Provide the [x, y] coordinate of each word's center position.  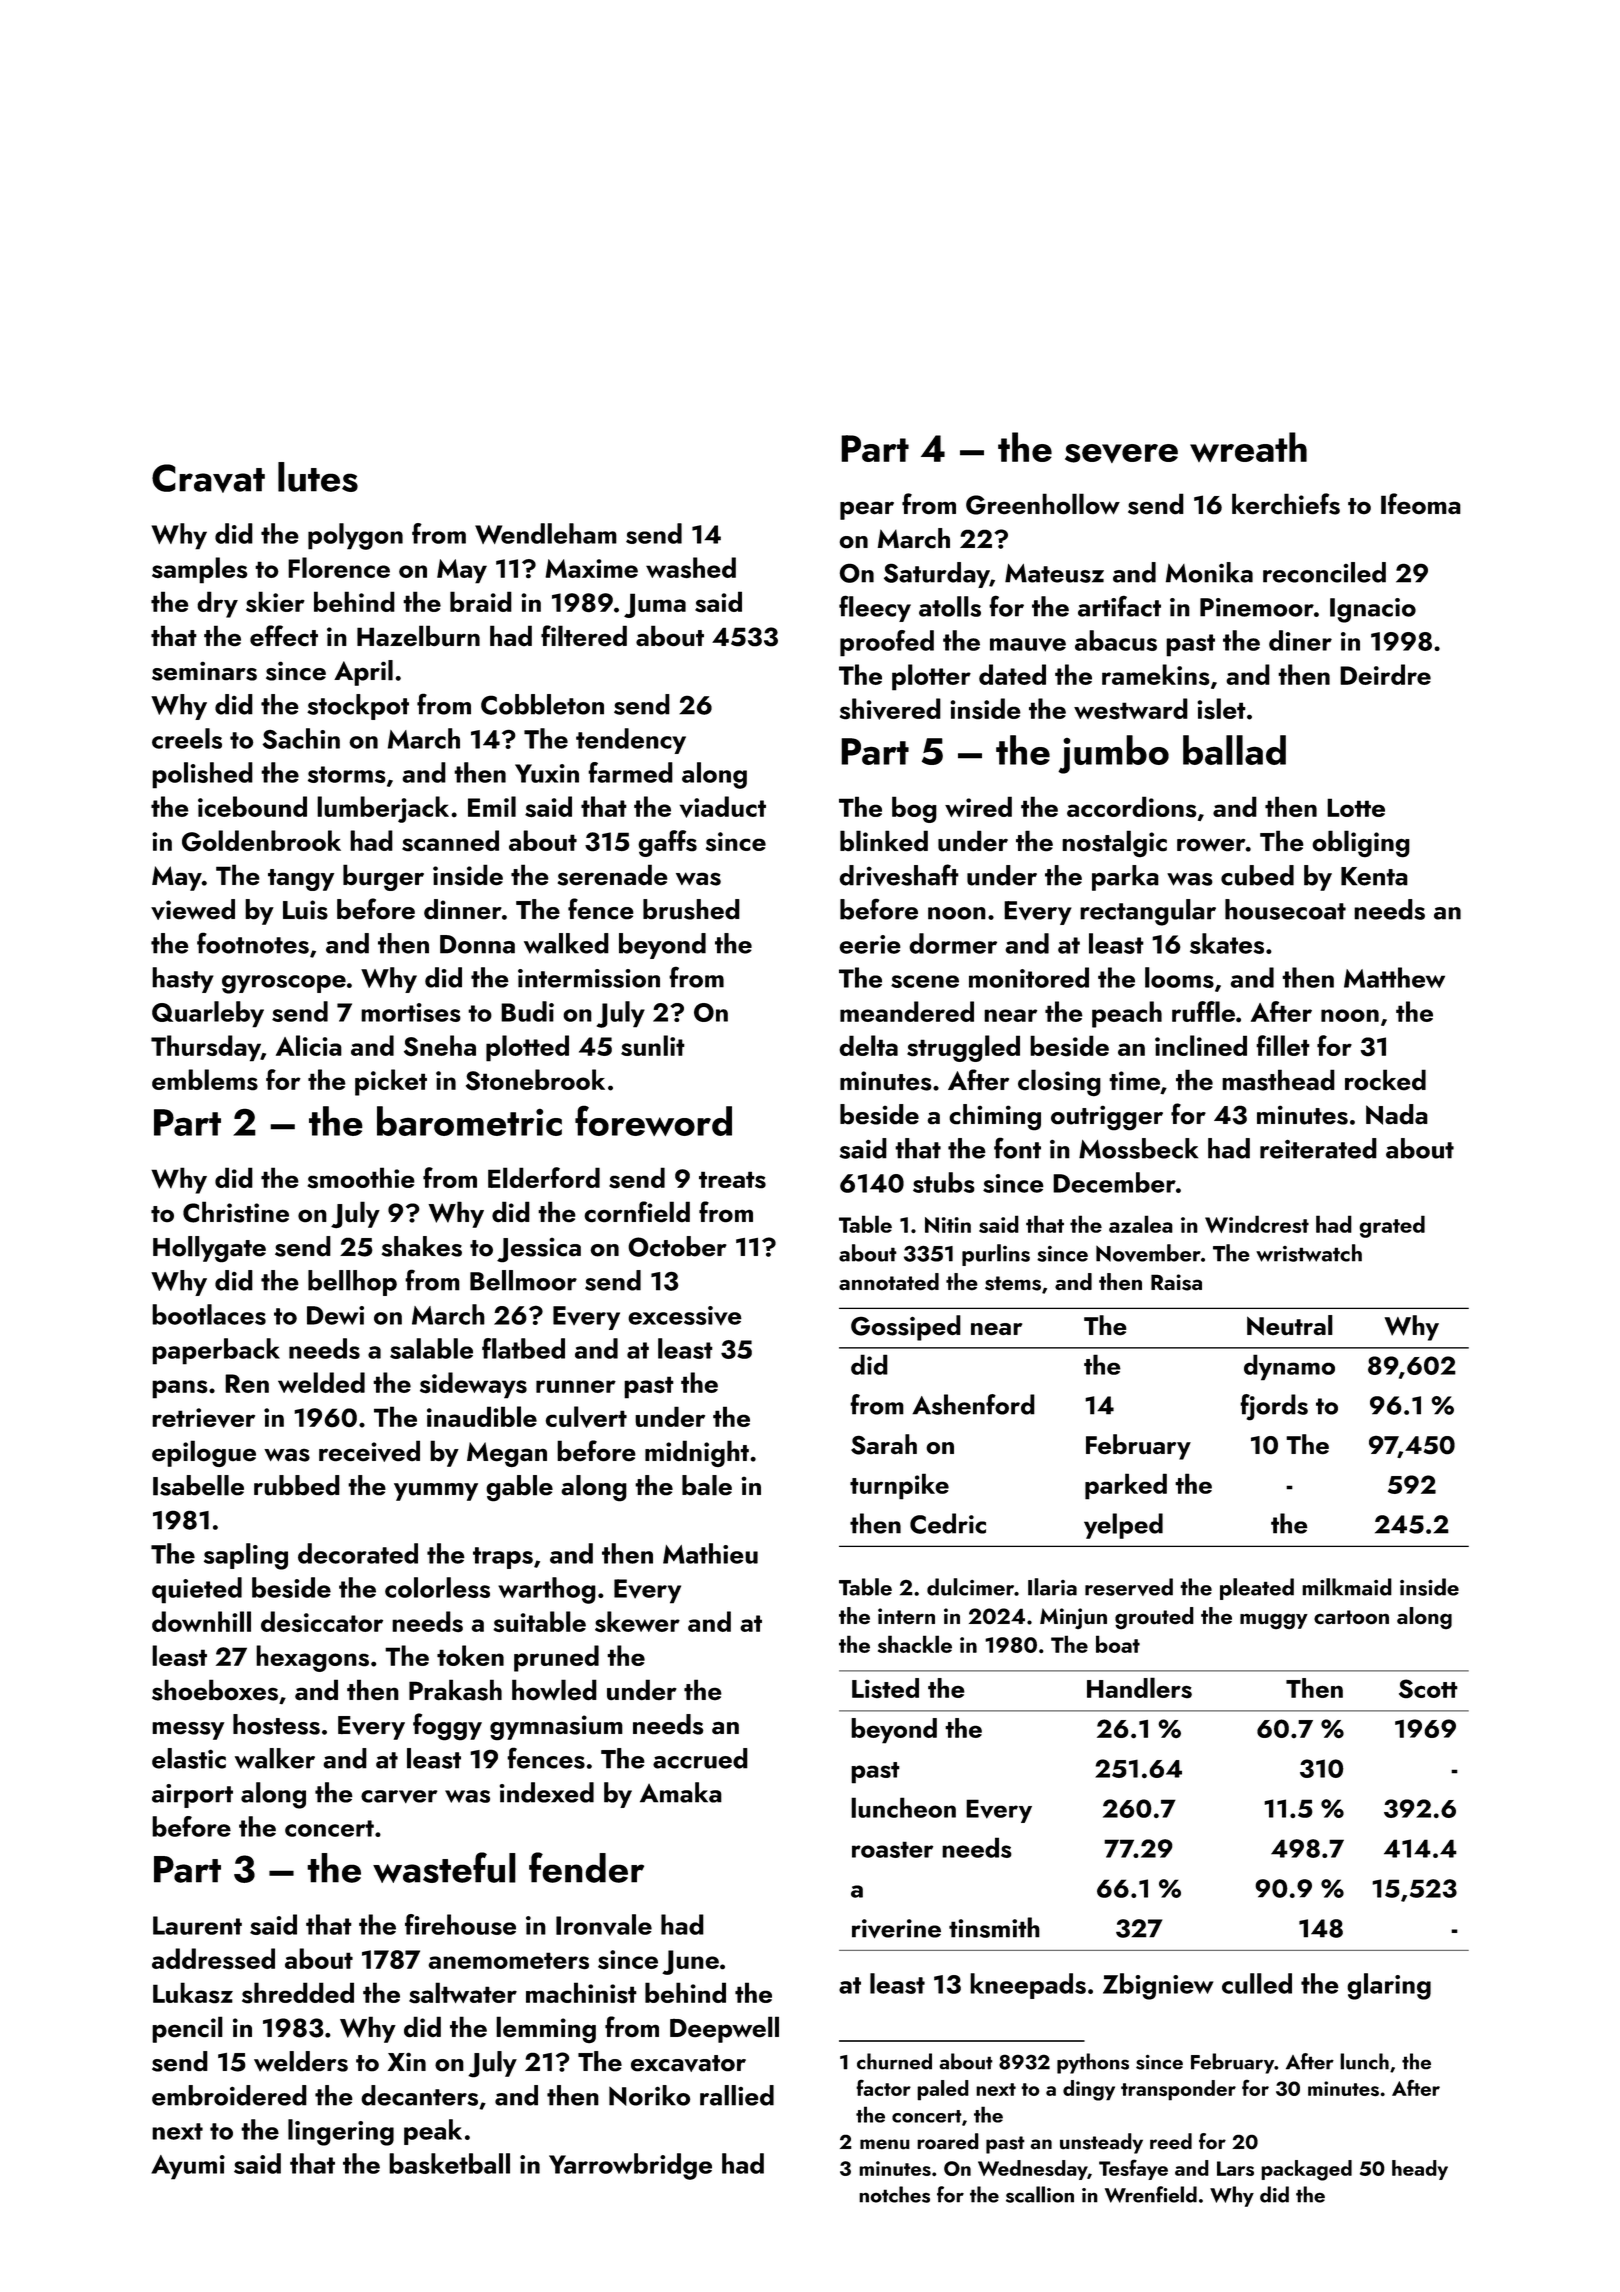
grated [1392, 1226]
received [369, 1451]
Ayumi [188, 2167]
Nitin [948, 1225]
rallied [737, 2095]
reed [1171, 2141]
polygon [355, 536]
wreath [1248, 447]
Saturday [937, 575]
